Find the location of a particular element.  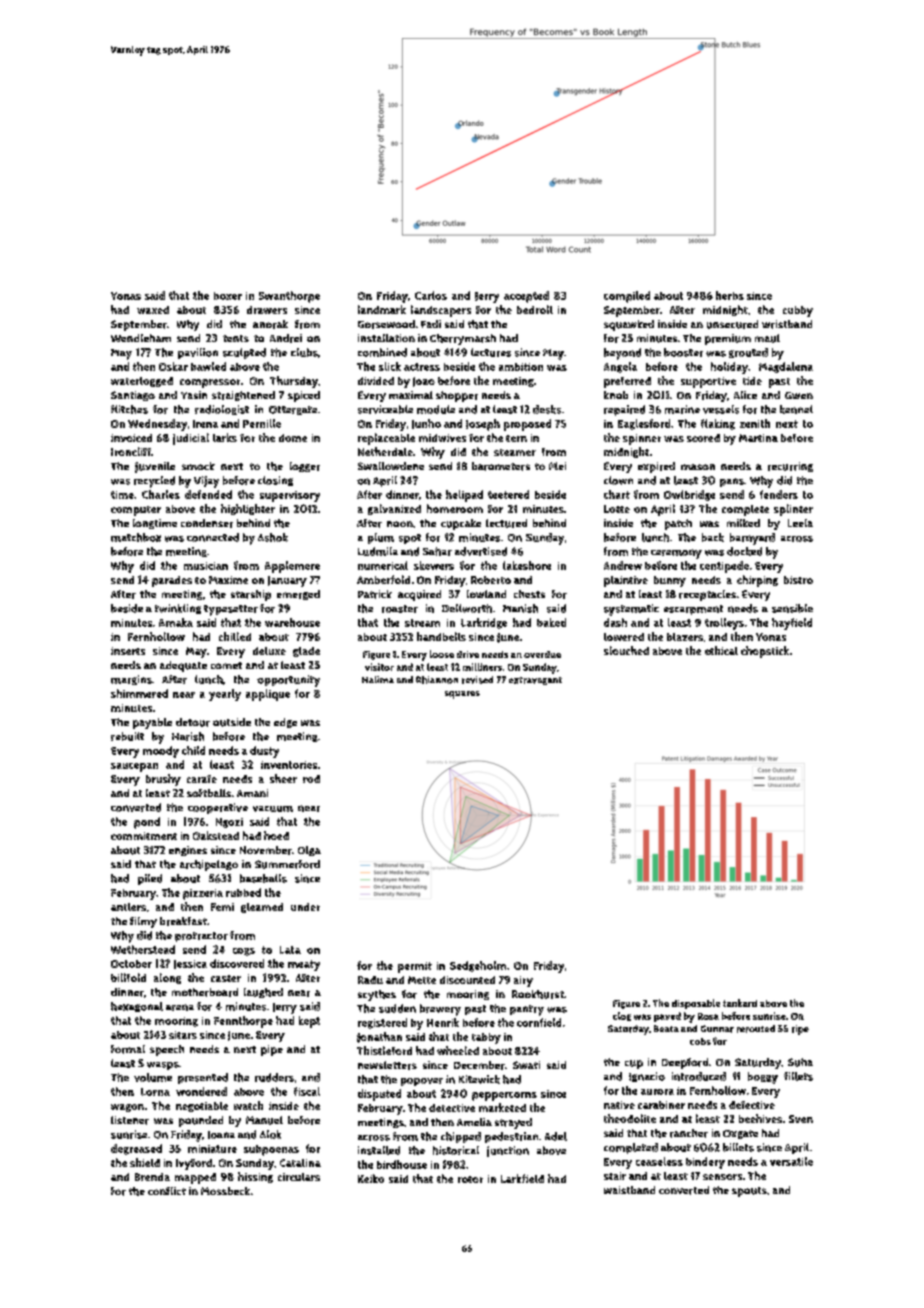

softballs is located at coordinates (209, 793).
